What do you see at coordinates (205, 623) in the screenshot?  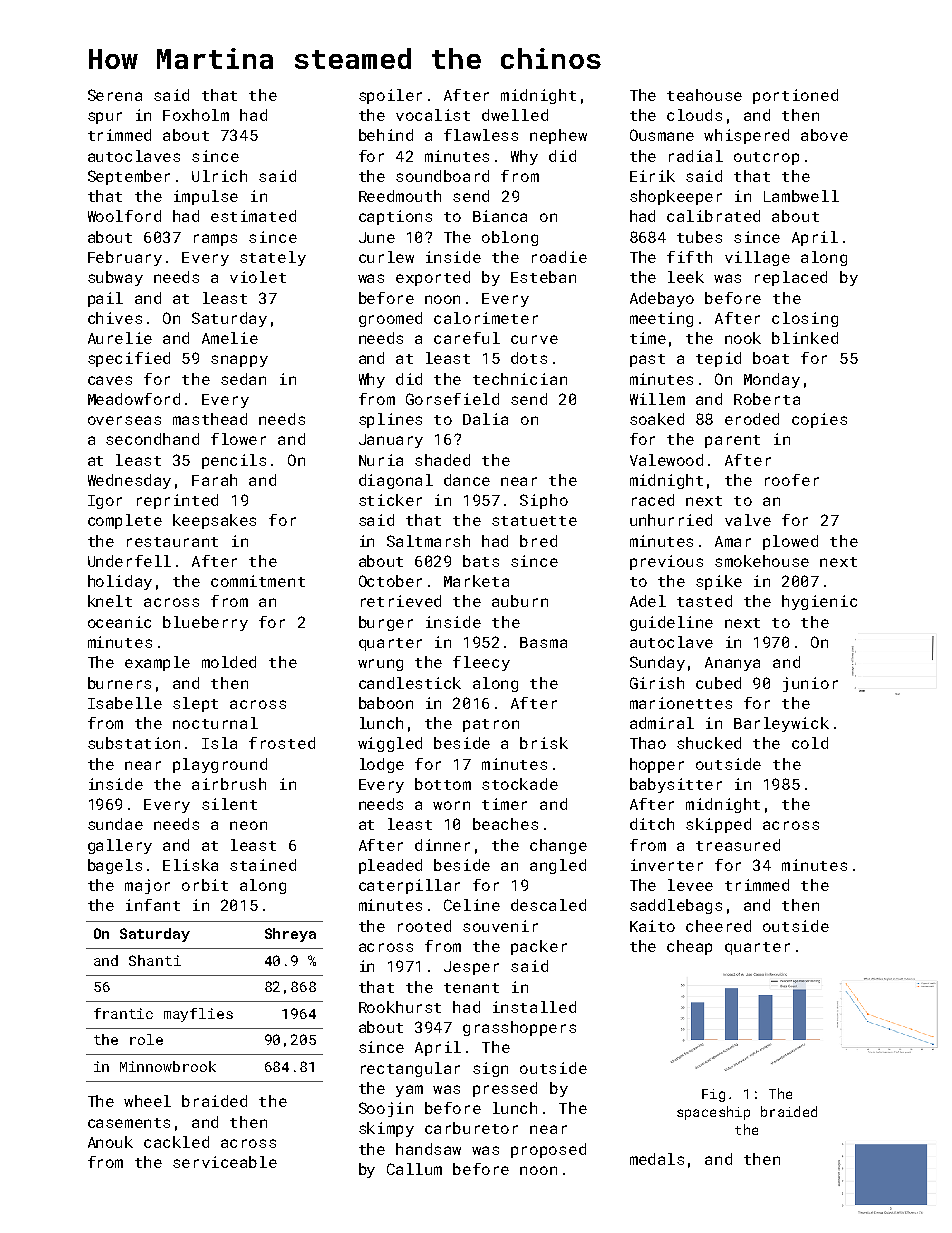 I see `blueberry` at bounding box center [205, 623].
